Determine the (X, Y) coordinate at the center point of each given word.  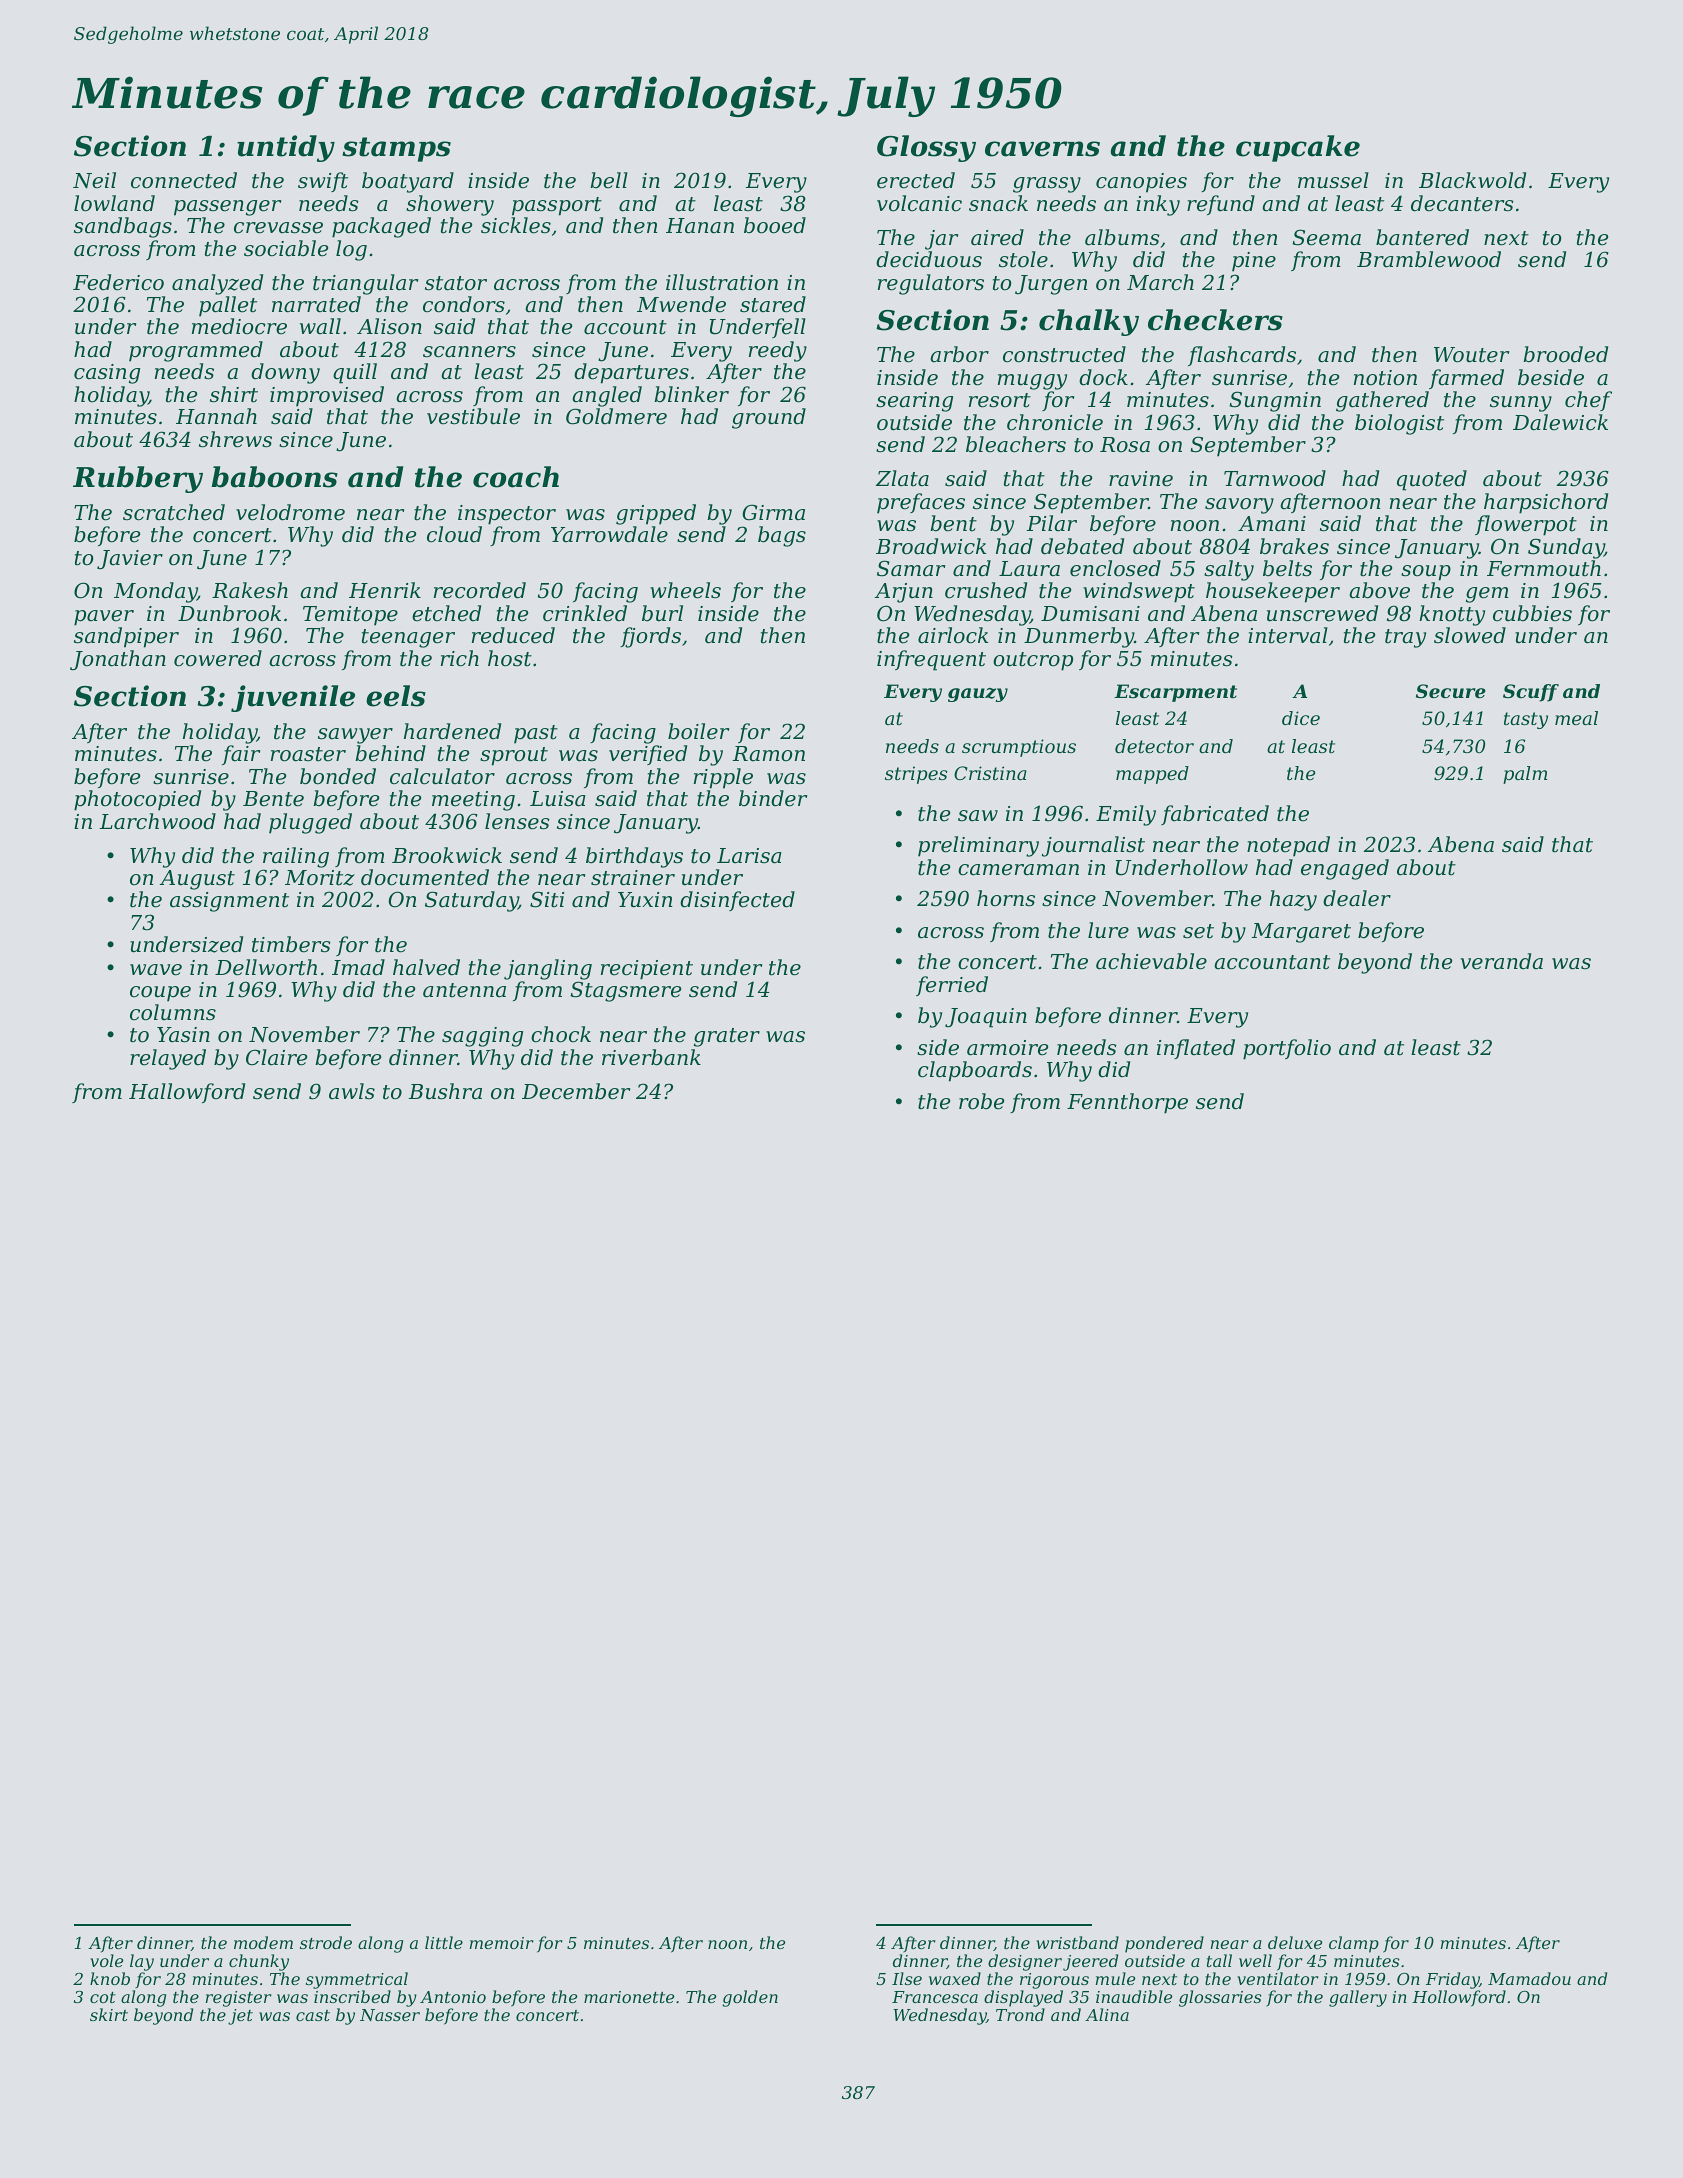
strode (326, 1942)
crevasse (278, 228)
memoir (502, 1943)
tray (1405, 638)
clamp (1354, 1944)
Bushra (445, 1091)
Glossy (926, 148)
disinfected (737, 901)
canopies (1141, 183)
